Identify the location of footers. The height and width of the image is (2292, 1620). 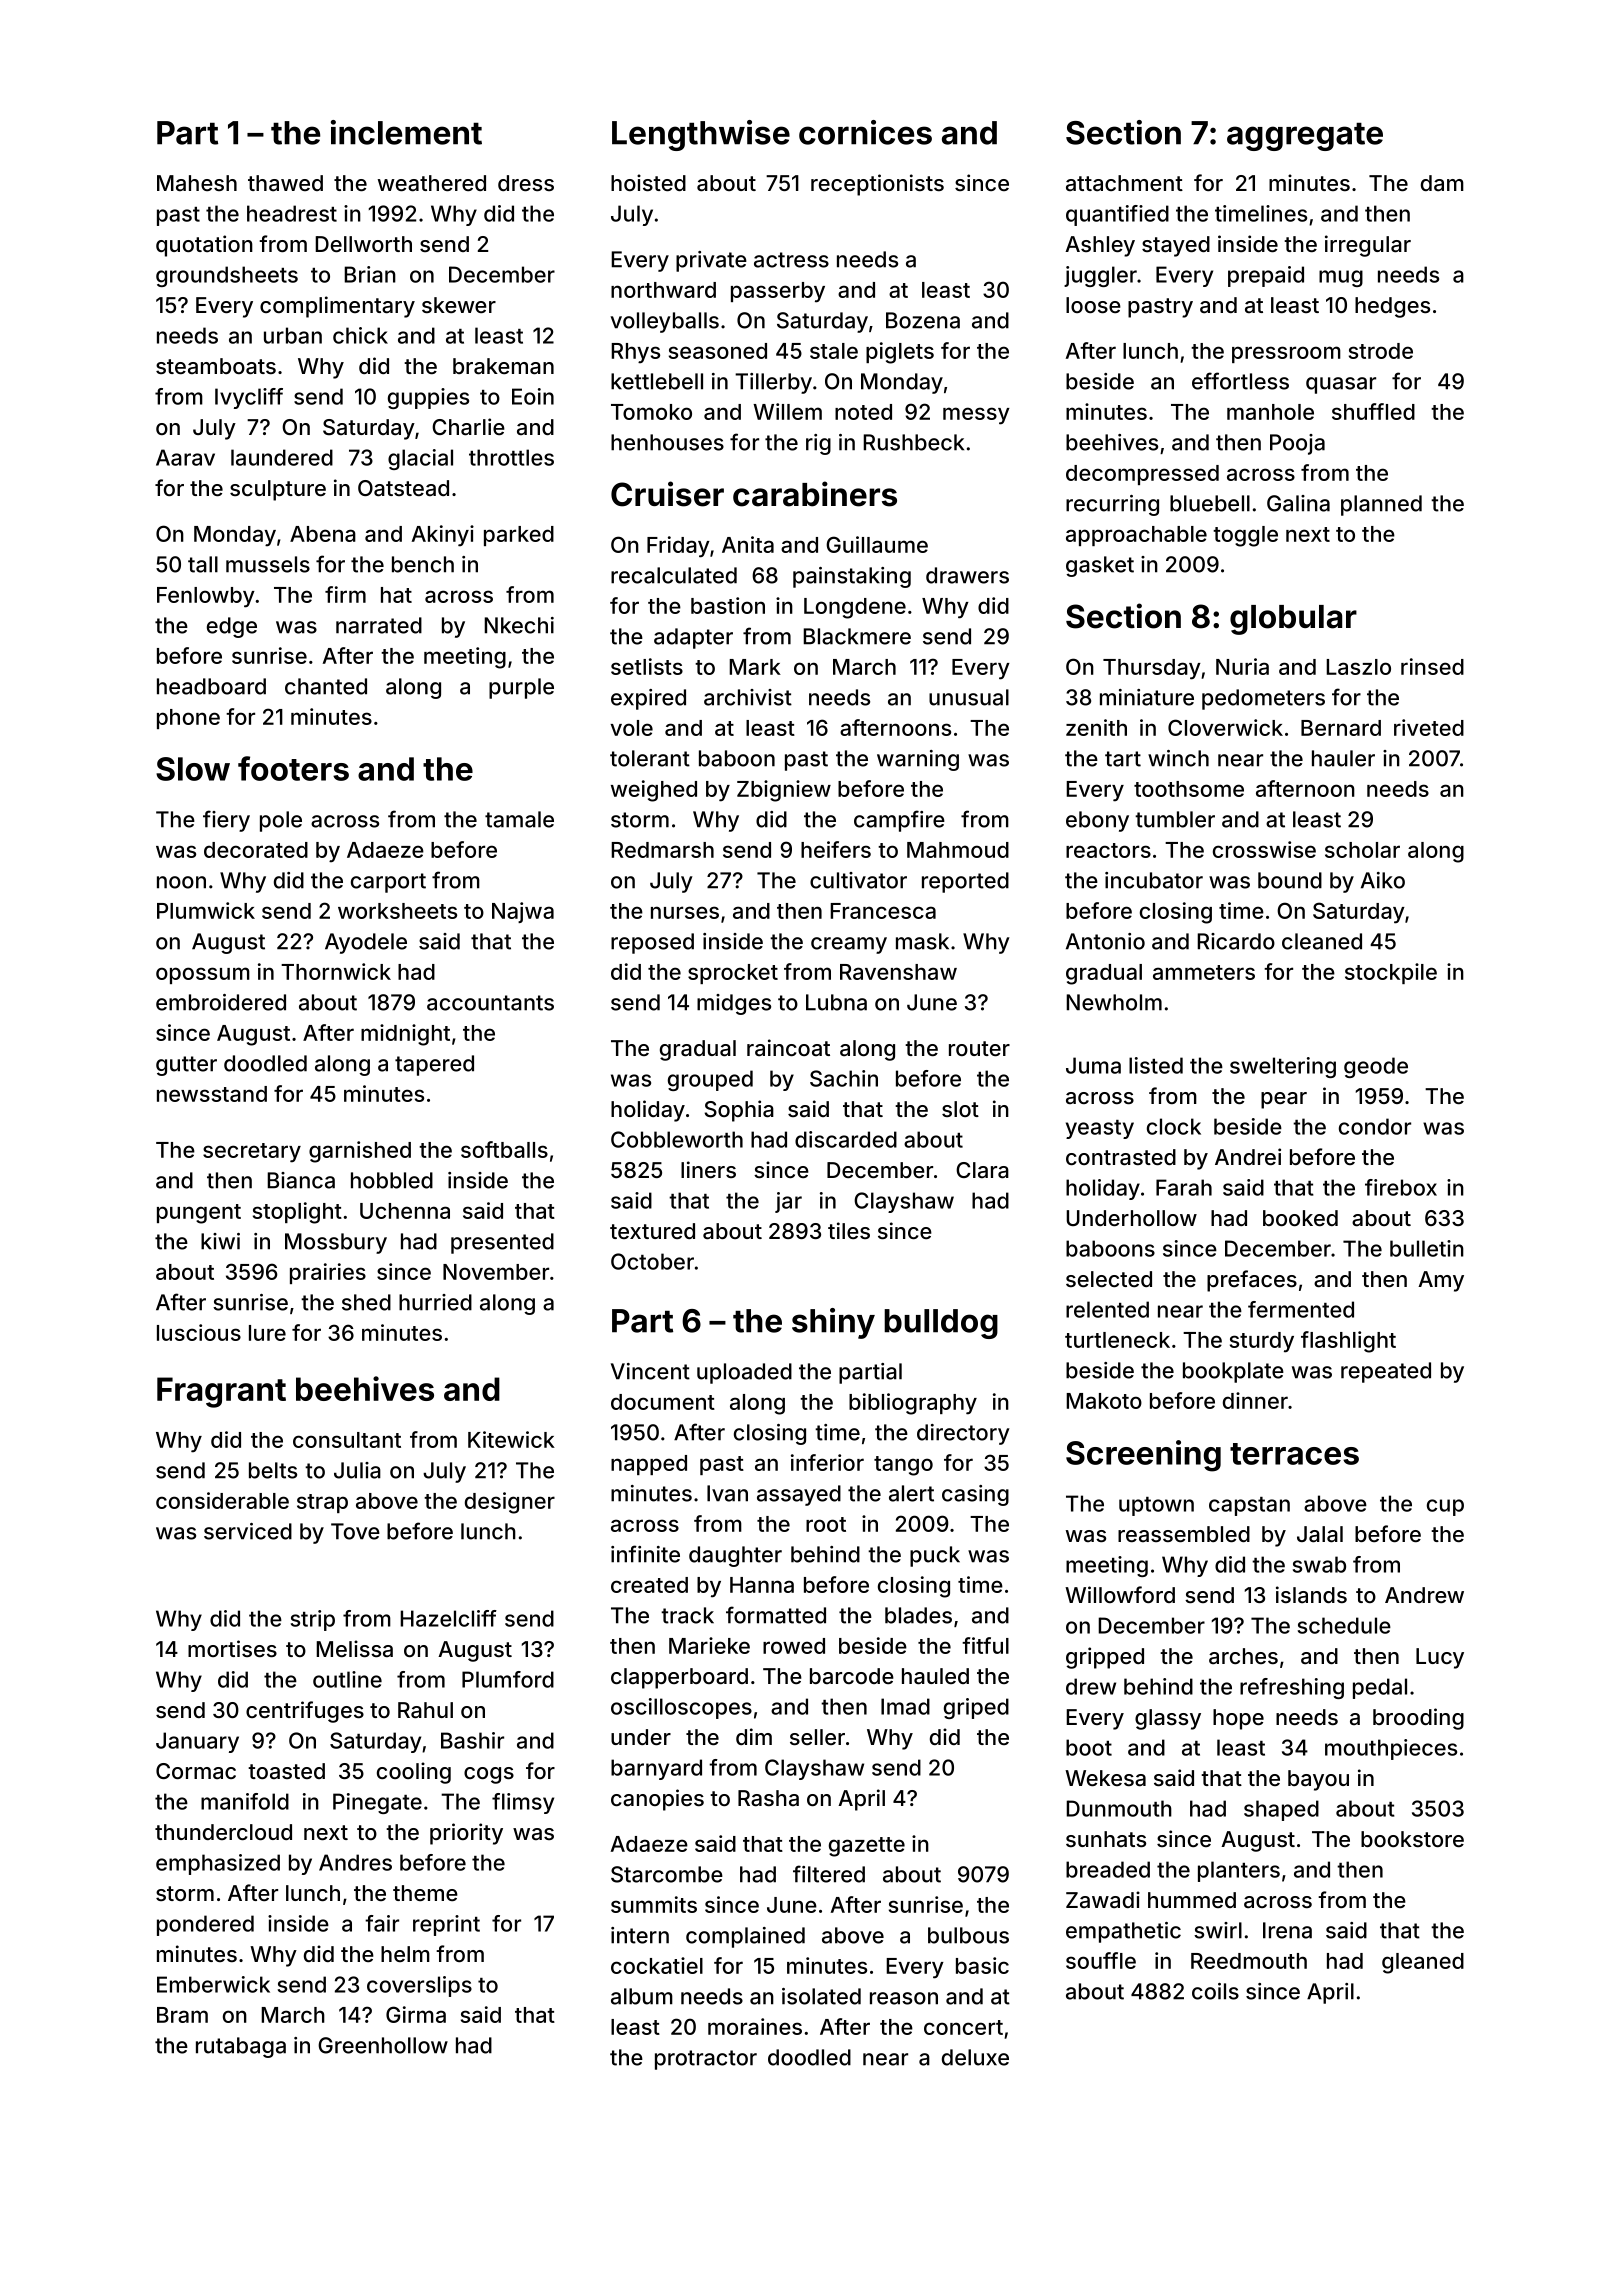
(293, 768).
